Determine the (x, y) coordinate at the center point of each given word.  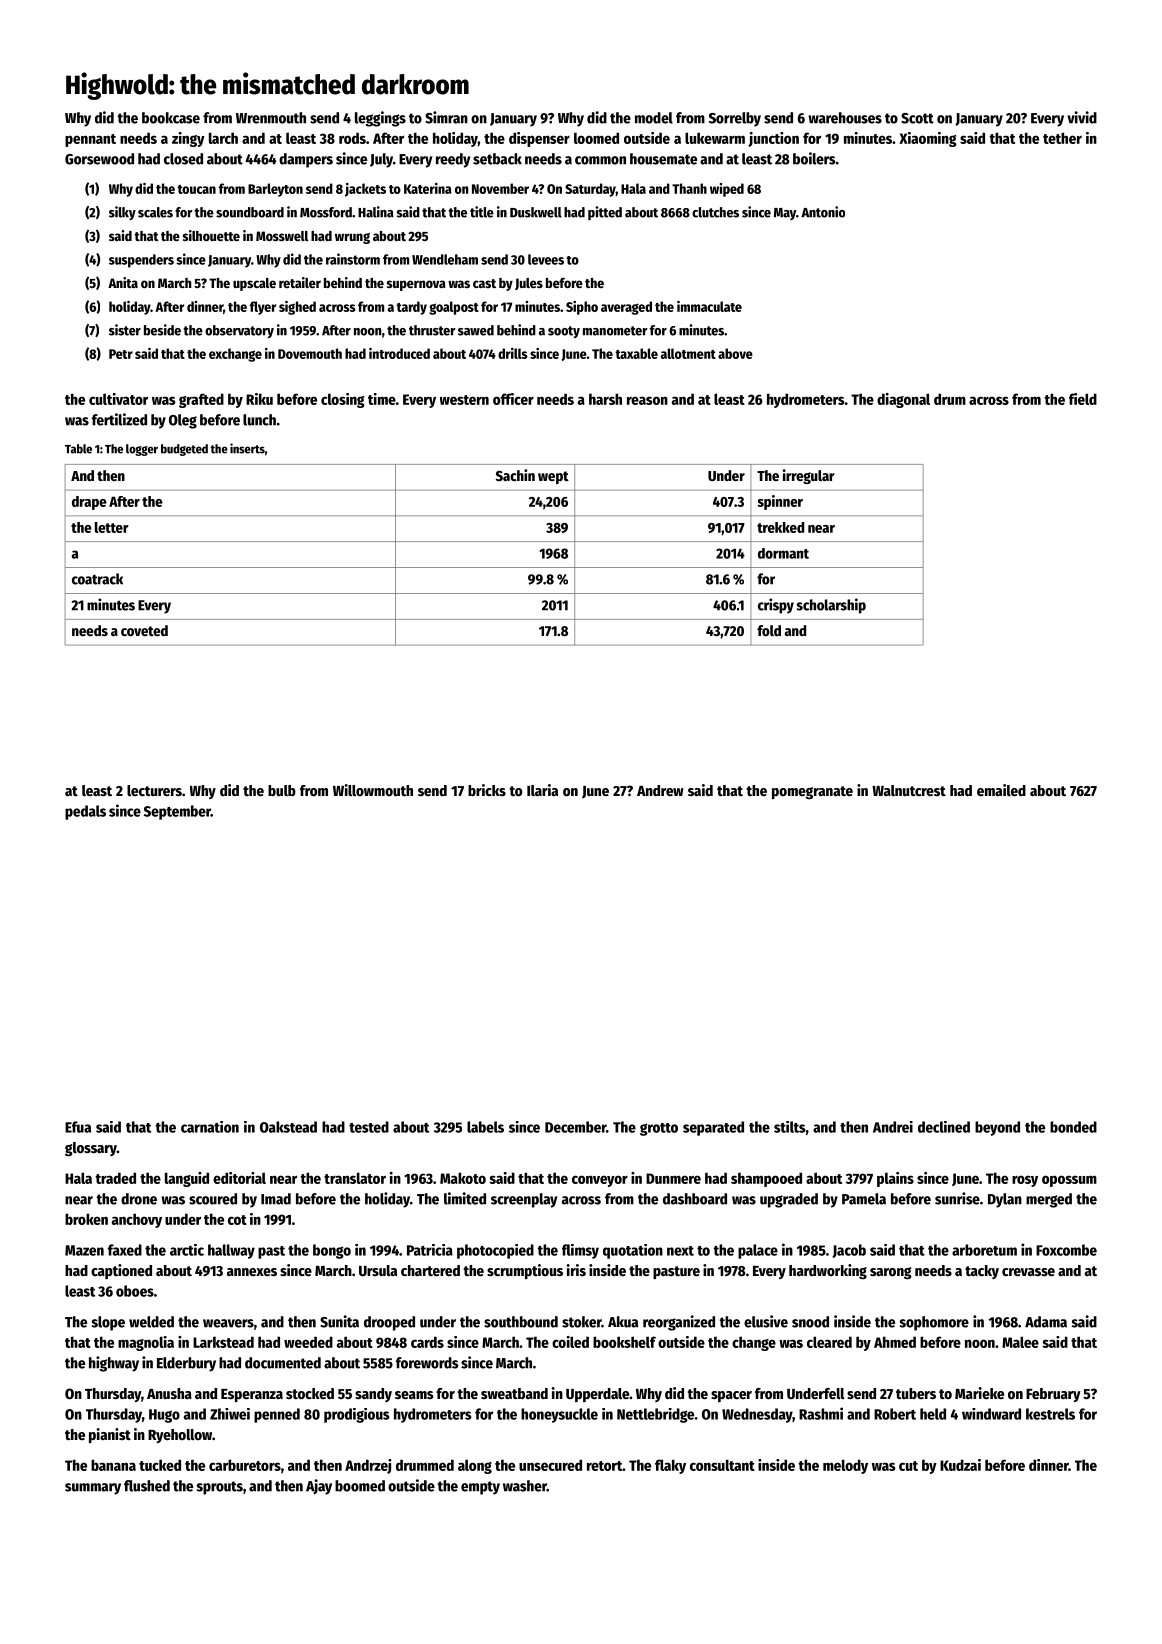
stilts (789, 1127)
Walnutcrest (909, 790)
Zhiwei (230, 1414)
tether (1062, 138)
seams (414, 1395)
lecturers (154, 790)
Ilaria (542, 790)
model (654, 118)
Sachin (515, 475)
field (1083, 399)
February (1053, 1395)
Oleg (183, 421)
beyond (997, 1128)
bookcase (171, 118)
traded (115, 1178)
